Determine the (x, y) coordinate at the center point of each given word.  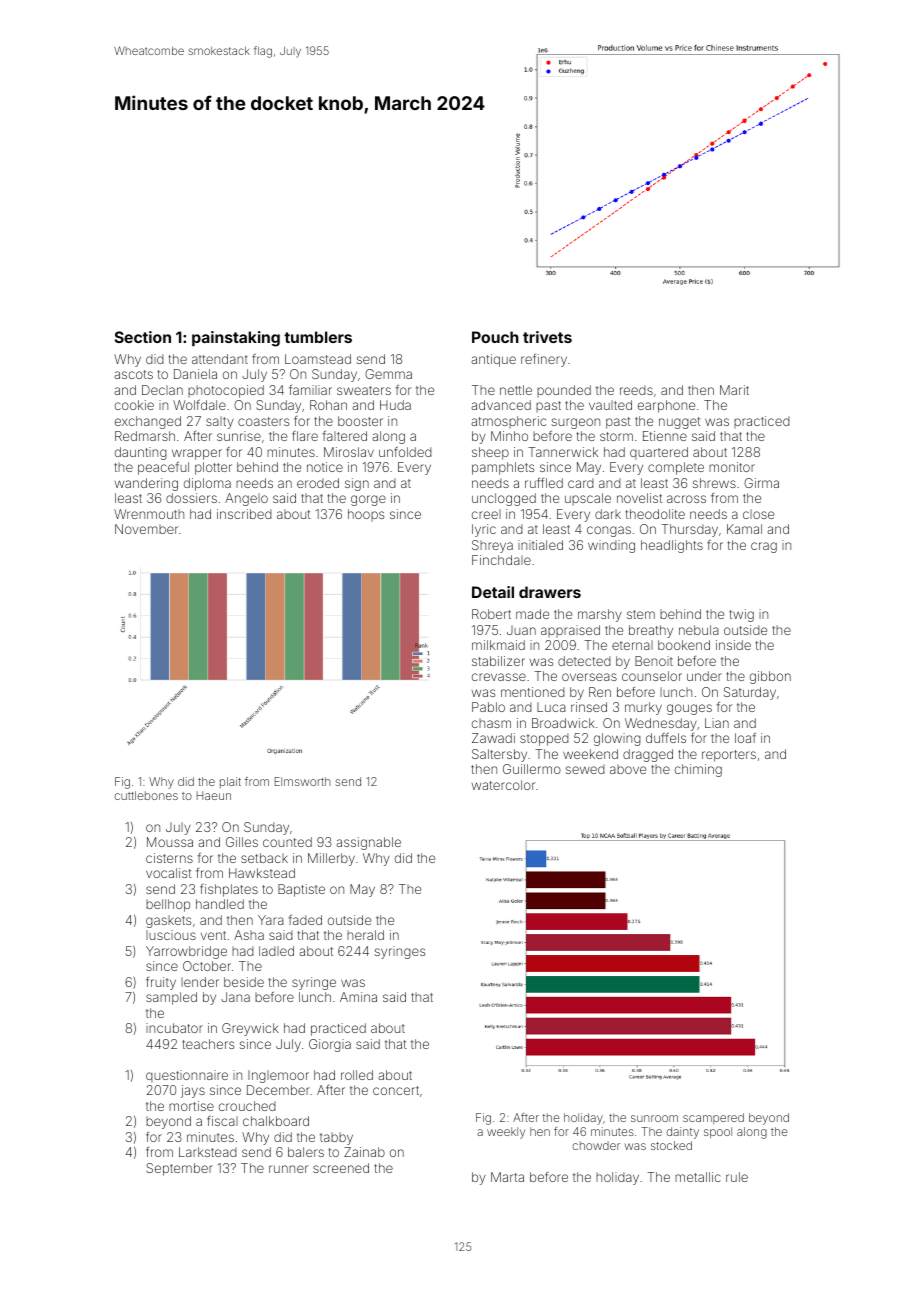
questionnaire (187, 1076)
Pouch (495, 337)
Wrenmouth (149, 514)
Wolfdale (199, 405)
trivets (547, 337)
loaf (745, 738)
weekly (506, 1133)
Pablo (488, 707)
